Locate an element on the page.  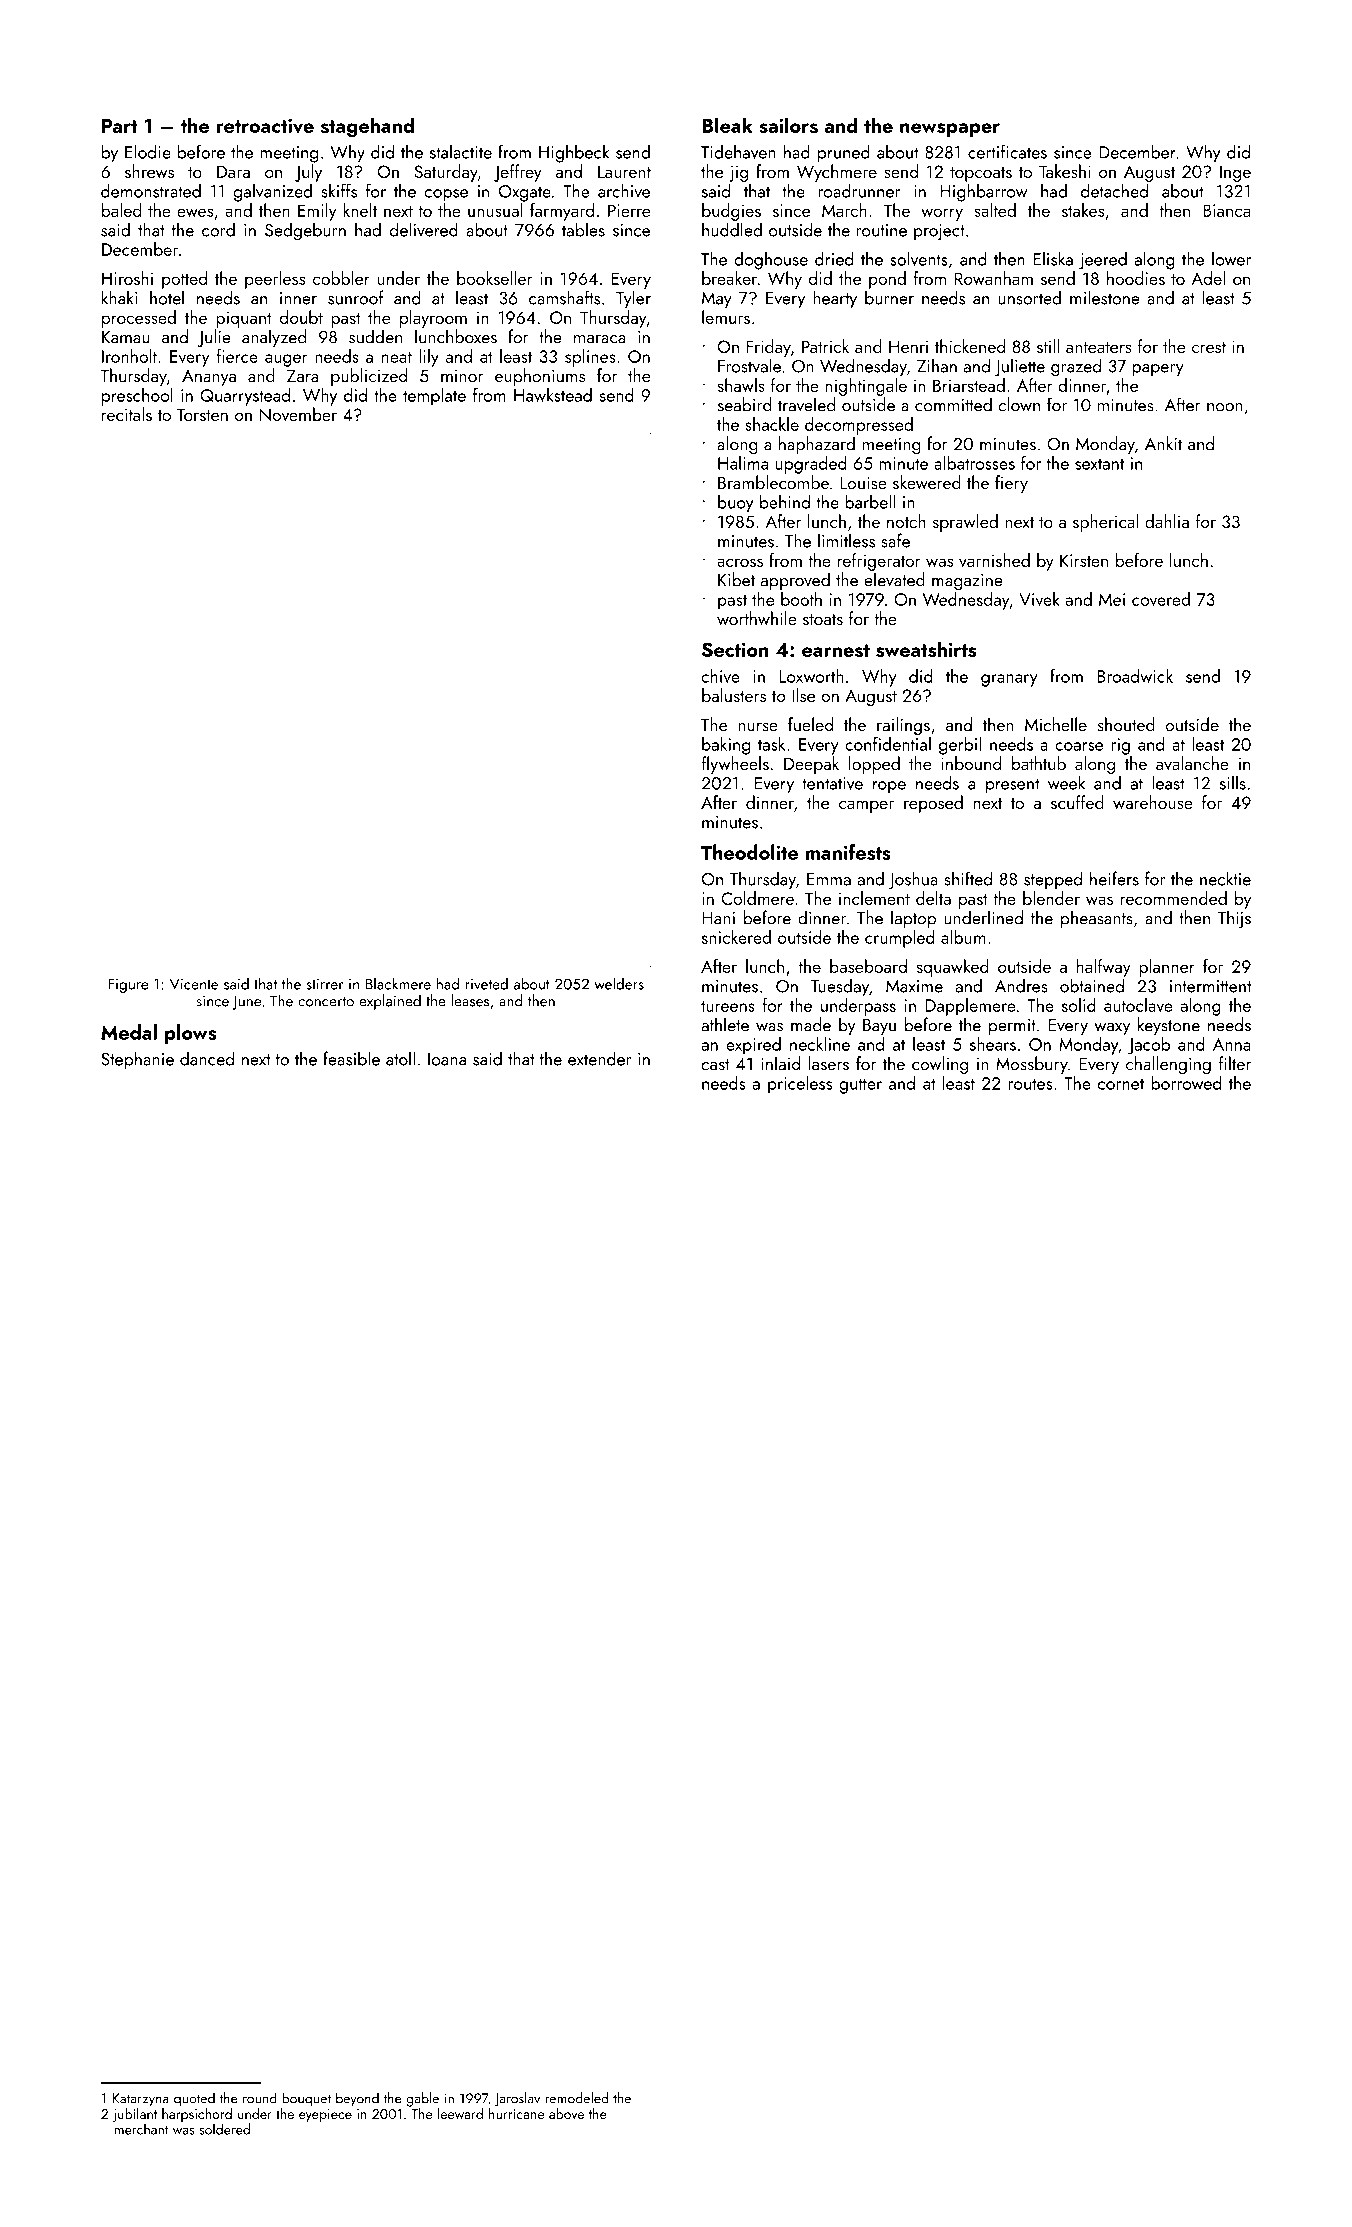
necktie is located at coordinates (1225, 878).
